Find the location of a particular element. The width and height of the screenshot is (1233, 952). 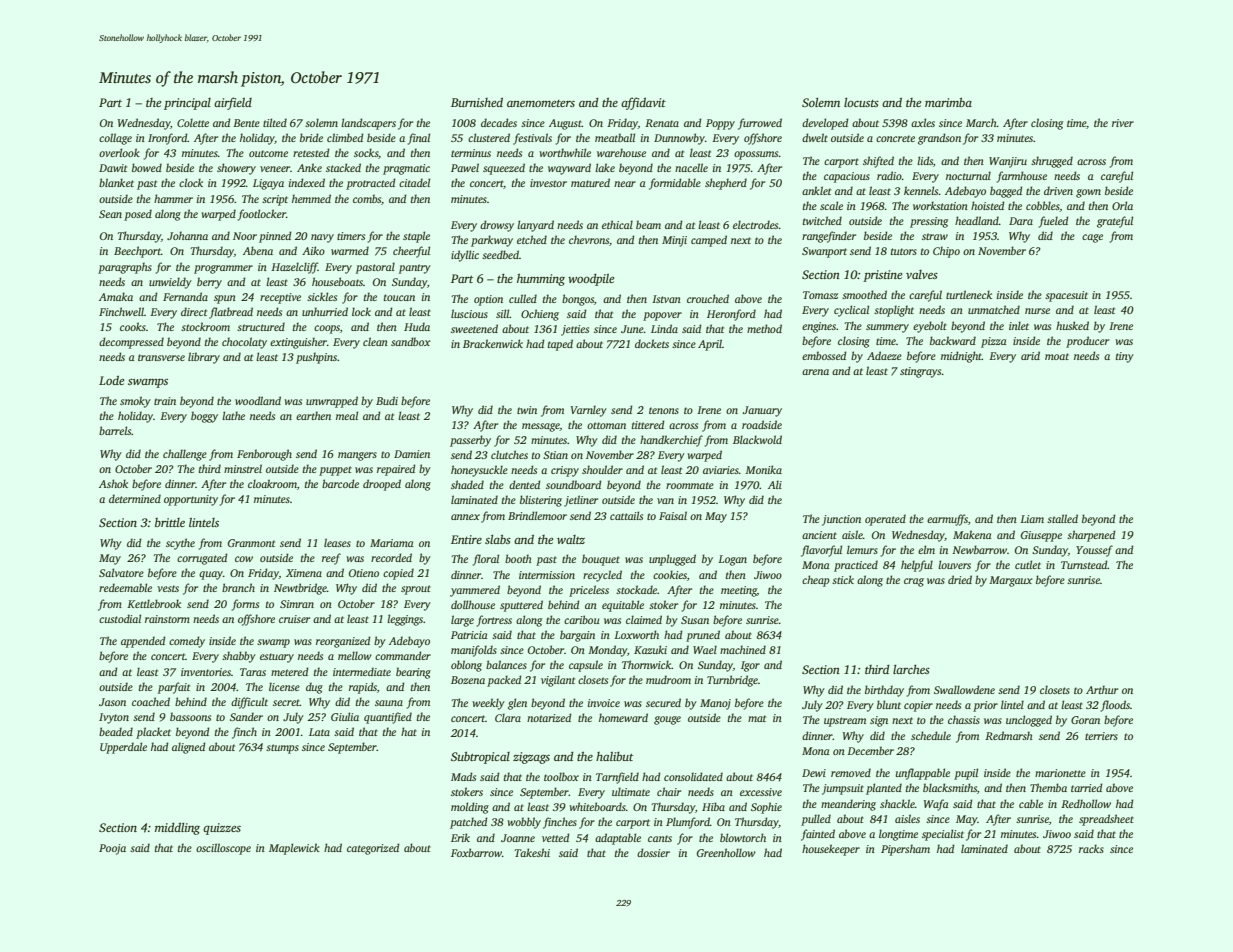

Manoj is located at coordinates (715, 704).
